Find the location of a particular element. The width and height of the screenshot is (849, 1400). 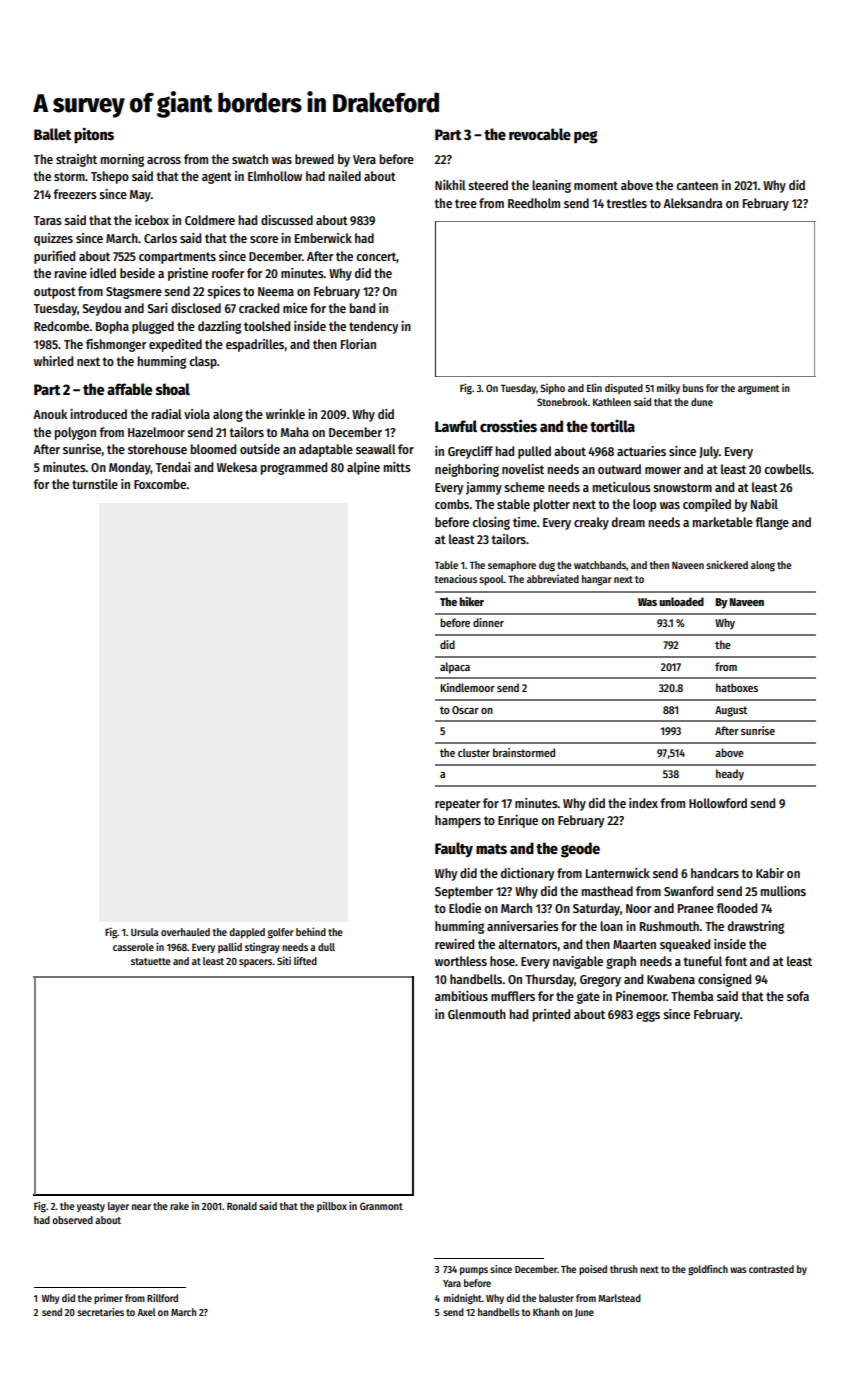

Yara is located at coordinates (452, 1283).
